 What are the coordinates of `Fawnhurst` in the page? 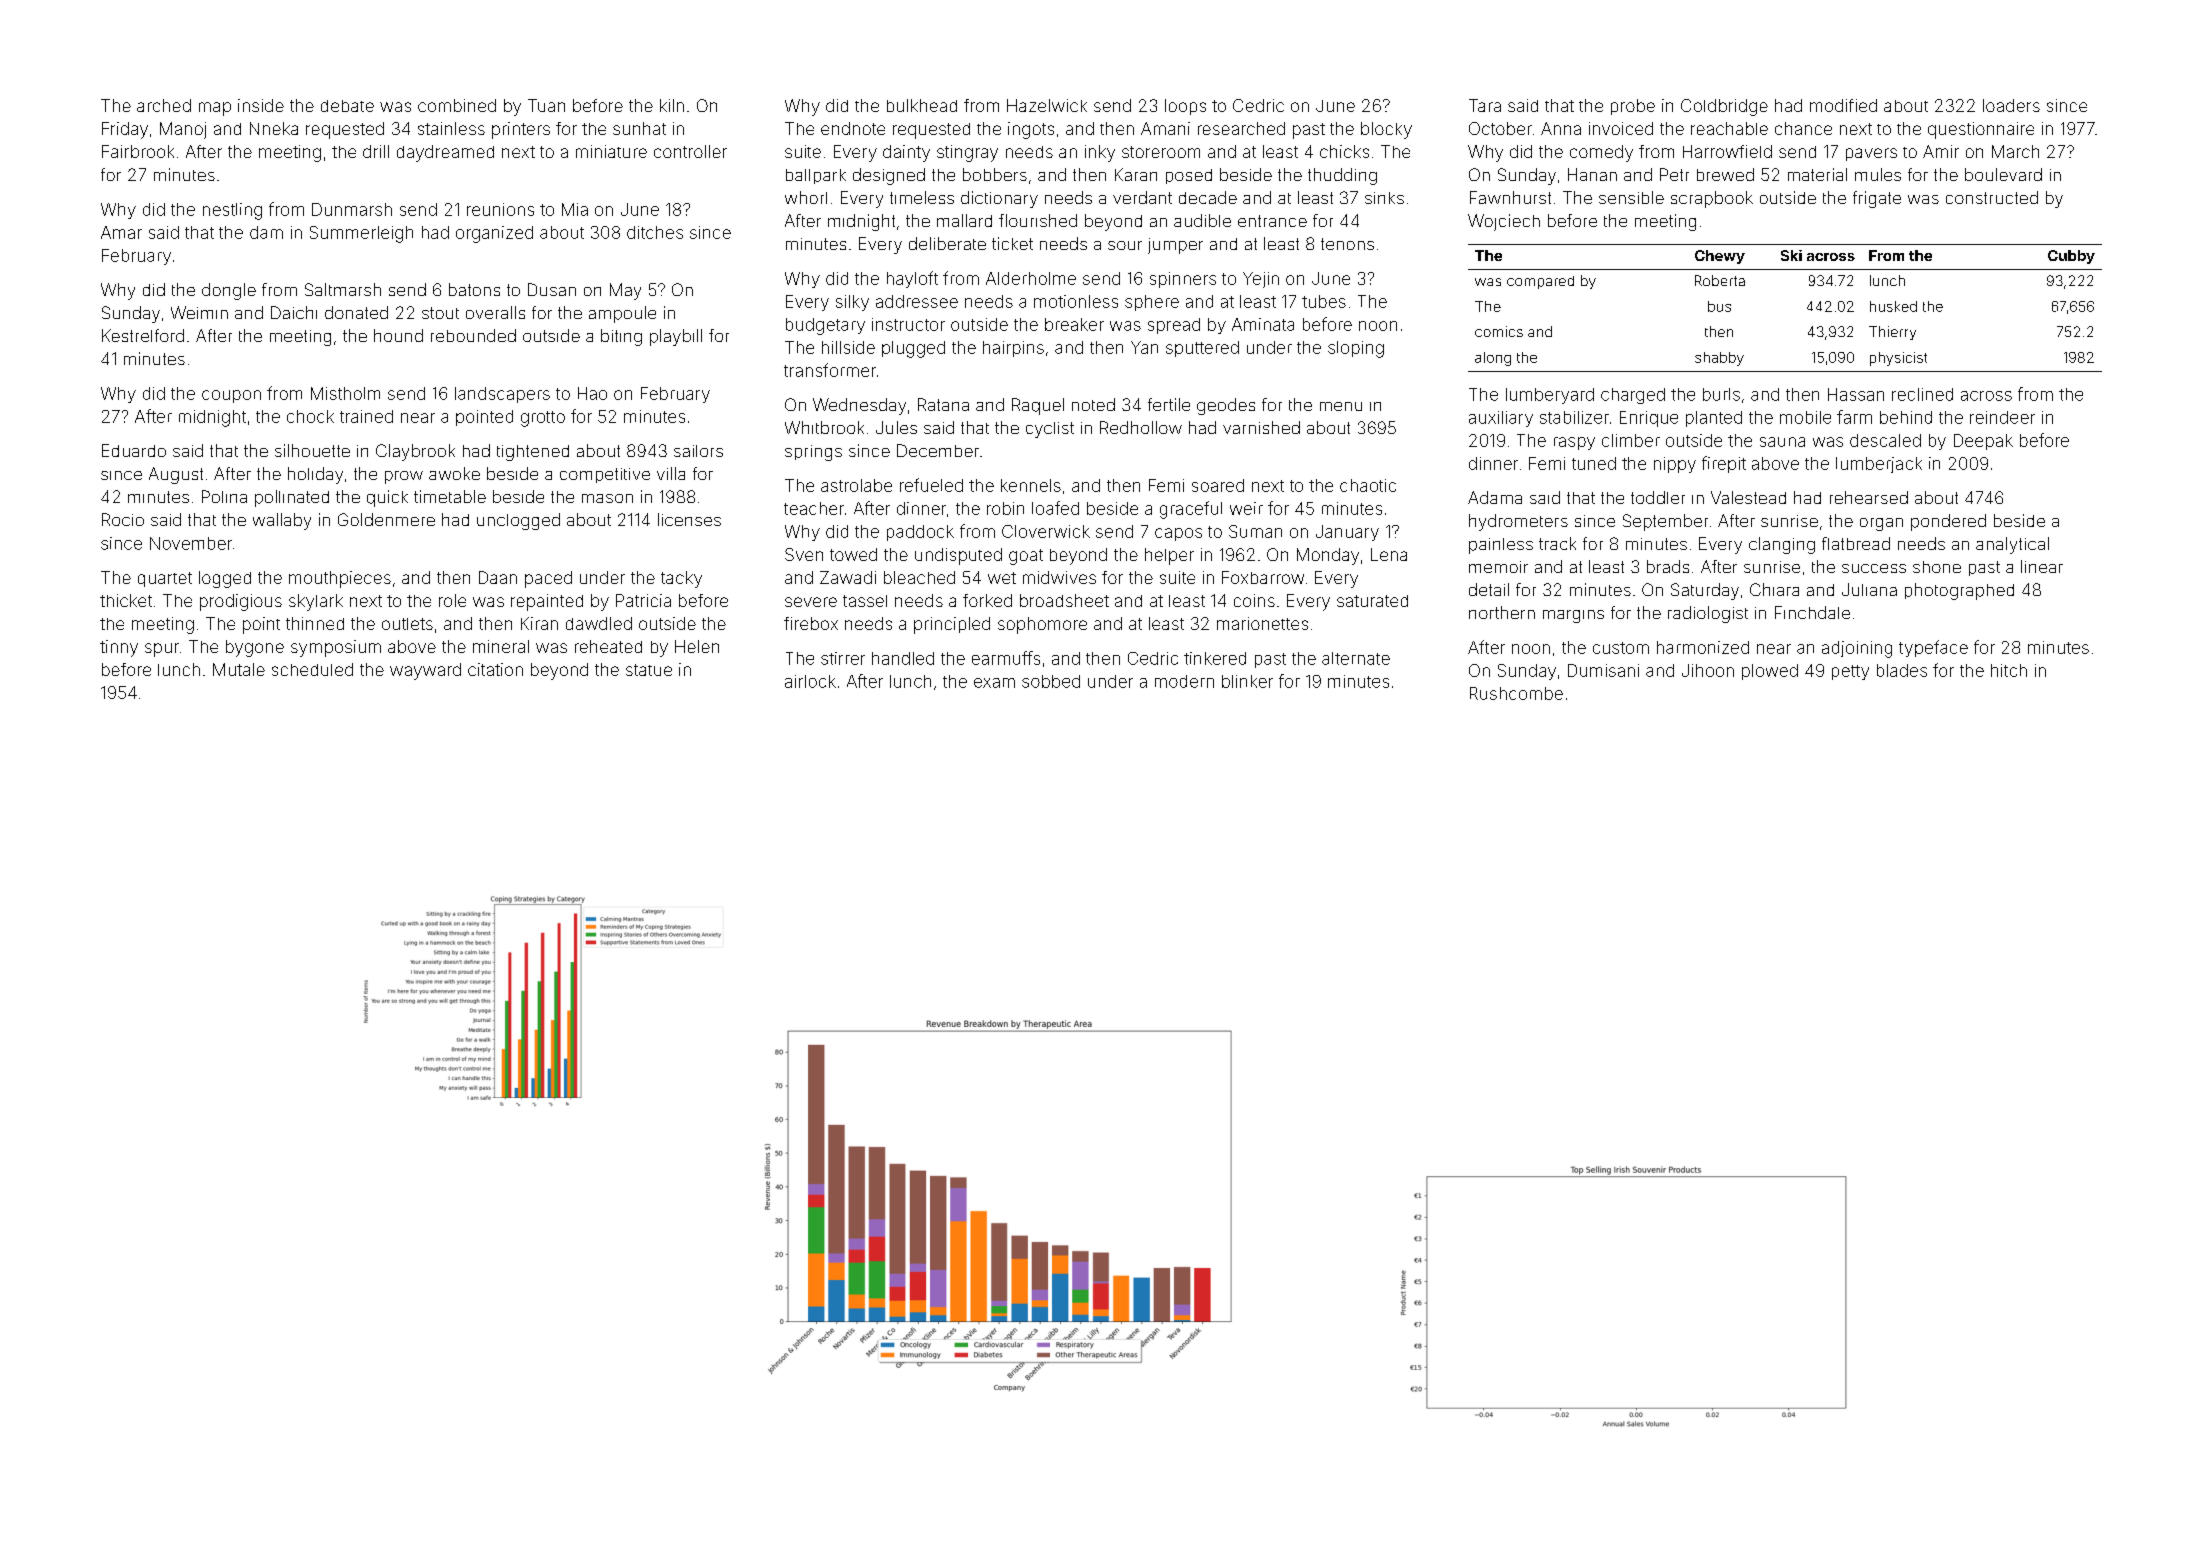 It's located at (1510, 197).
